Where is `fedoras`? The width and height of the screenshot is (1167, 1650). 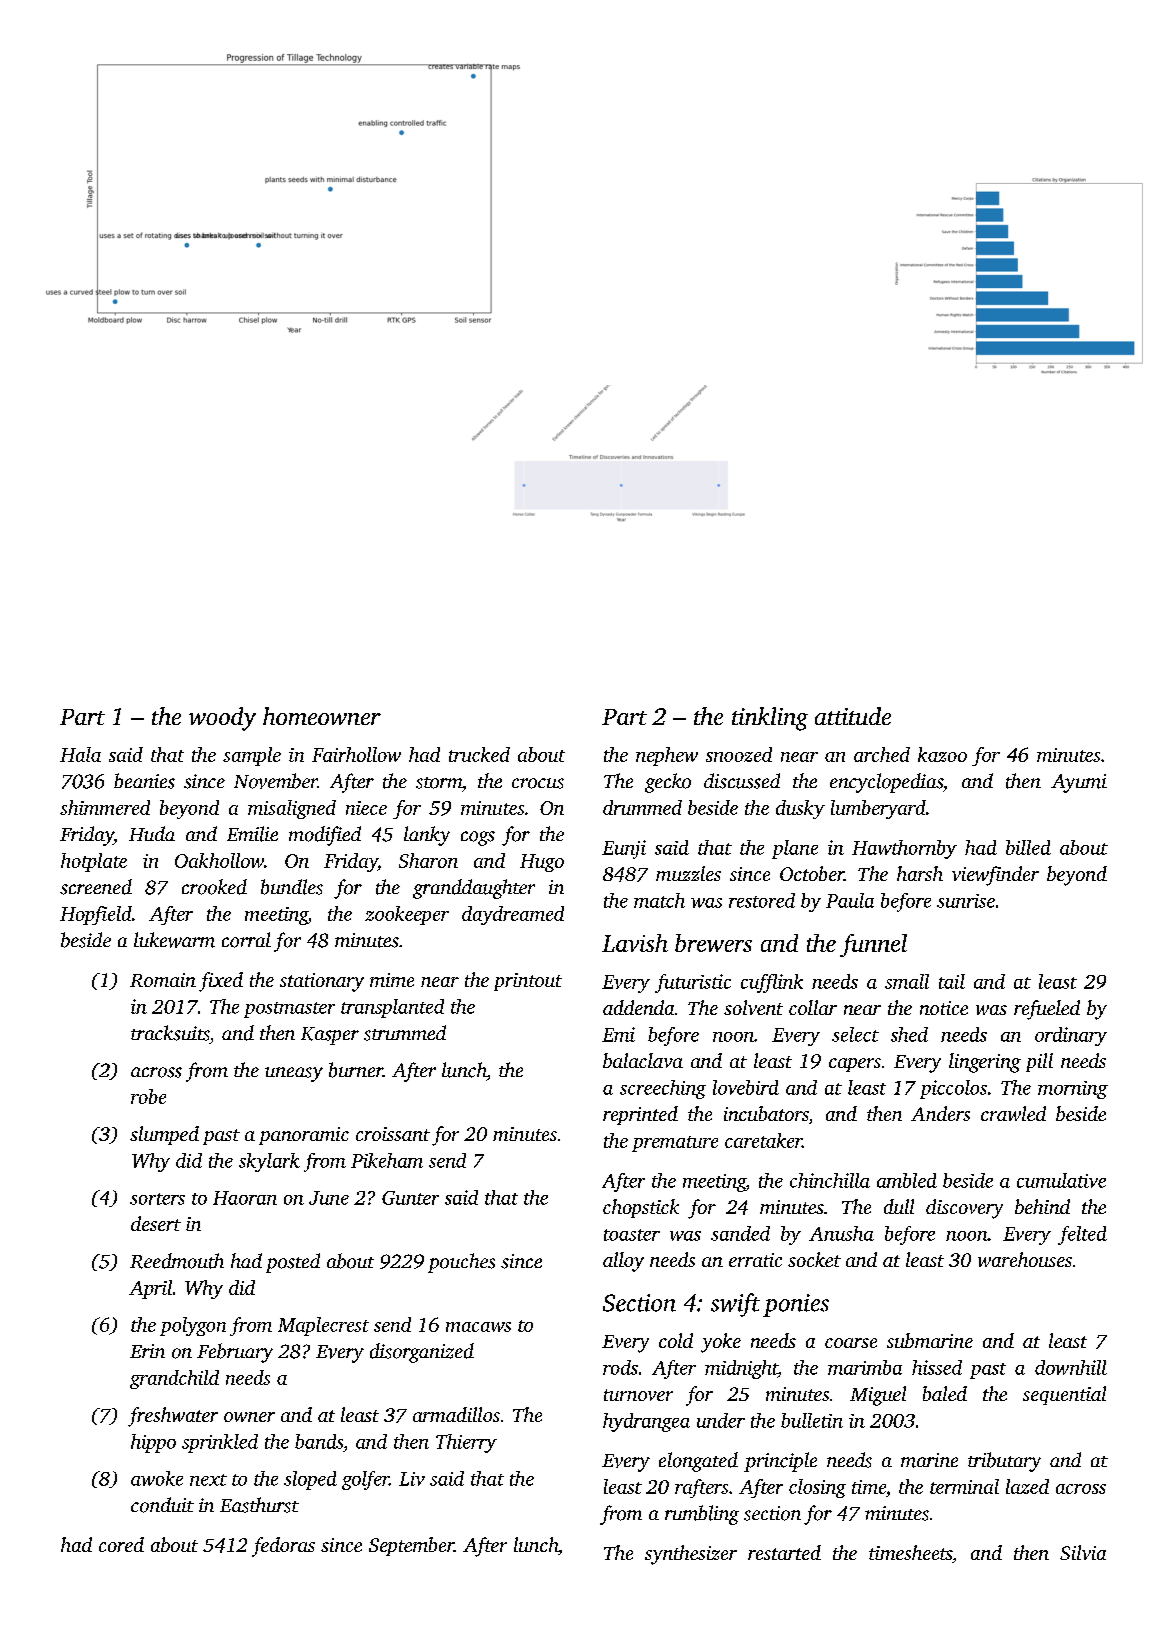 fedoras is located at coordinates (283, 1547).
